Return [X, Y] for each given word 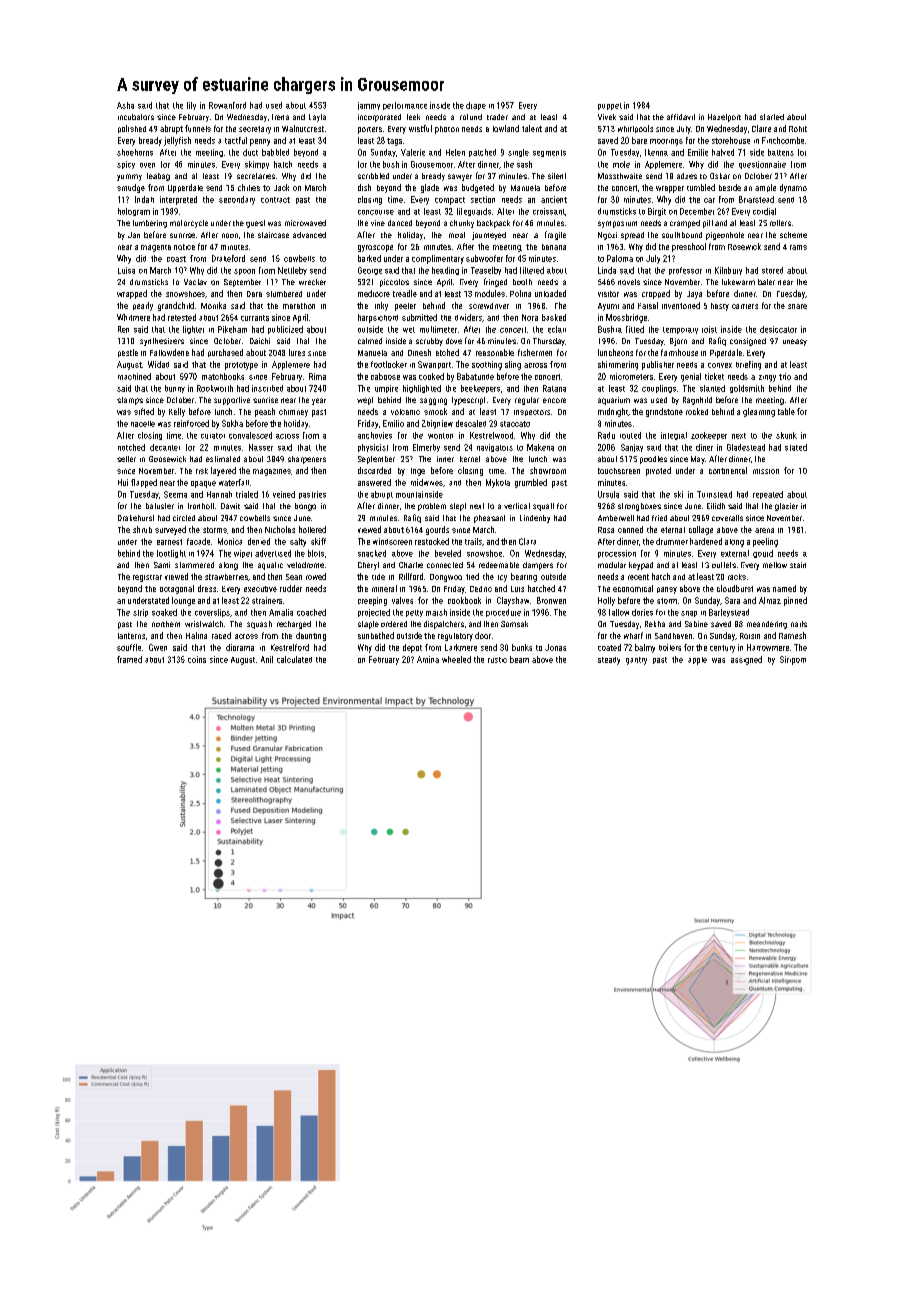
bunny [175, 389]
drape [476, 106]
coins [197, 659]
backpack [493, 224]
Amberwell [616, 518]
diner [704, 447]
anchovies [375, 435]
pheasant [489, 519]
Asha [125, 105]
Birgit [657, 212]
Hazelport [724, 118]
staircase [273, 235]
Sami [162, 565]
